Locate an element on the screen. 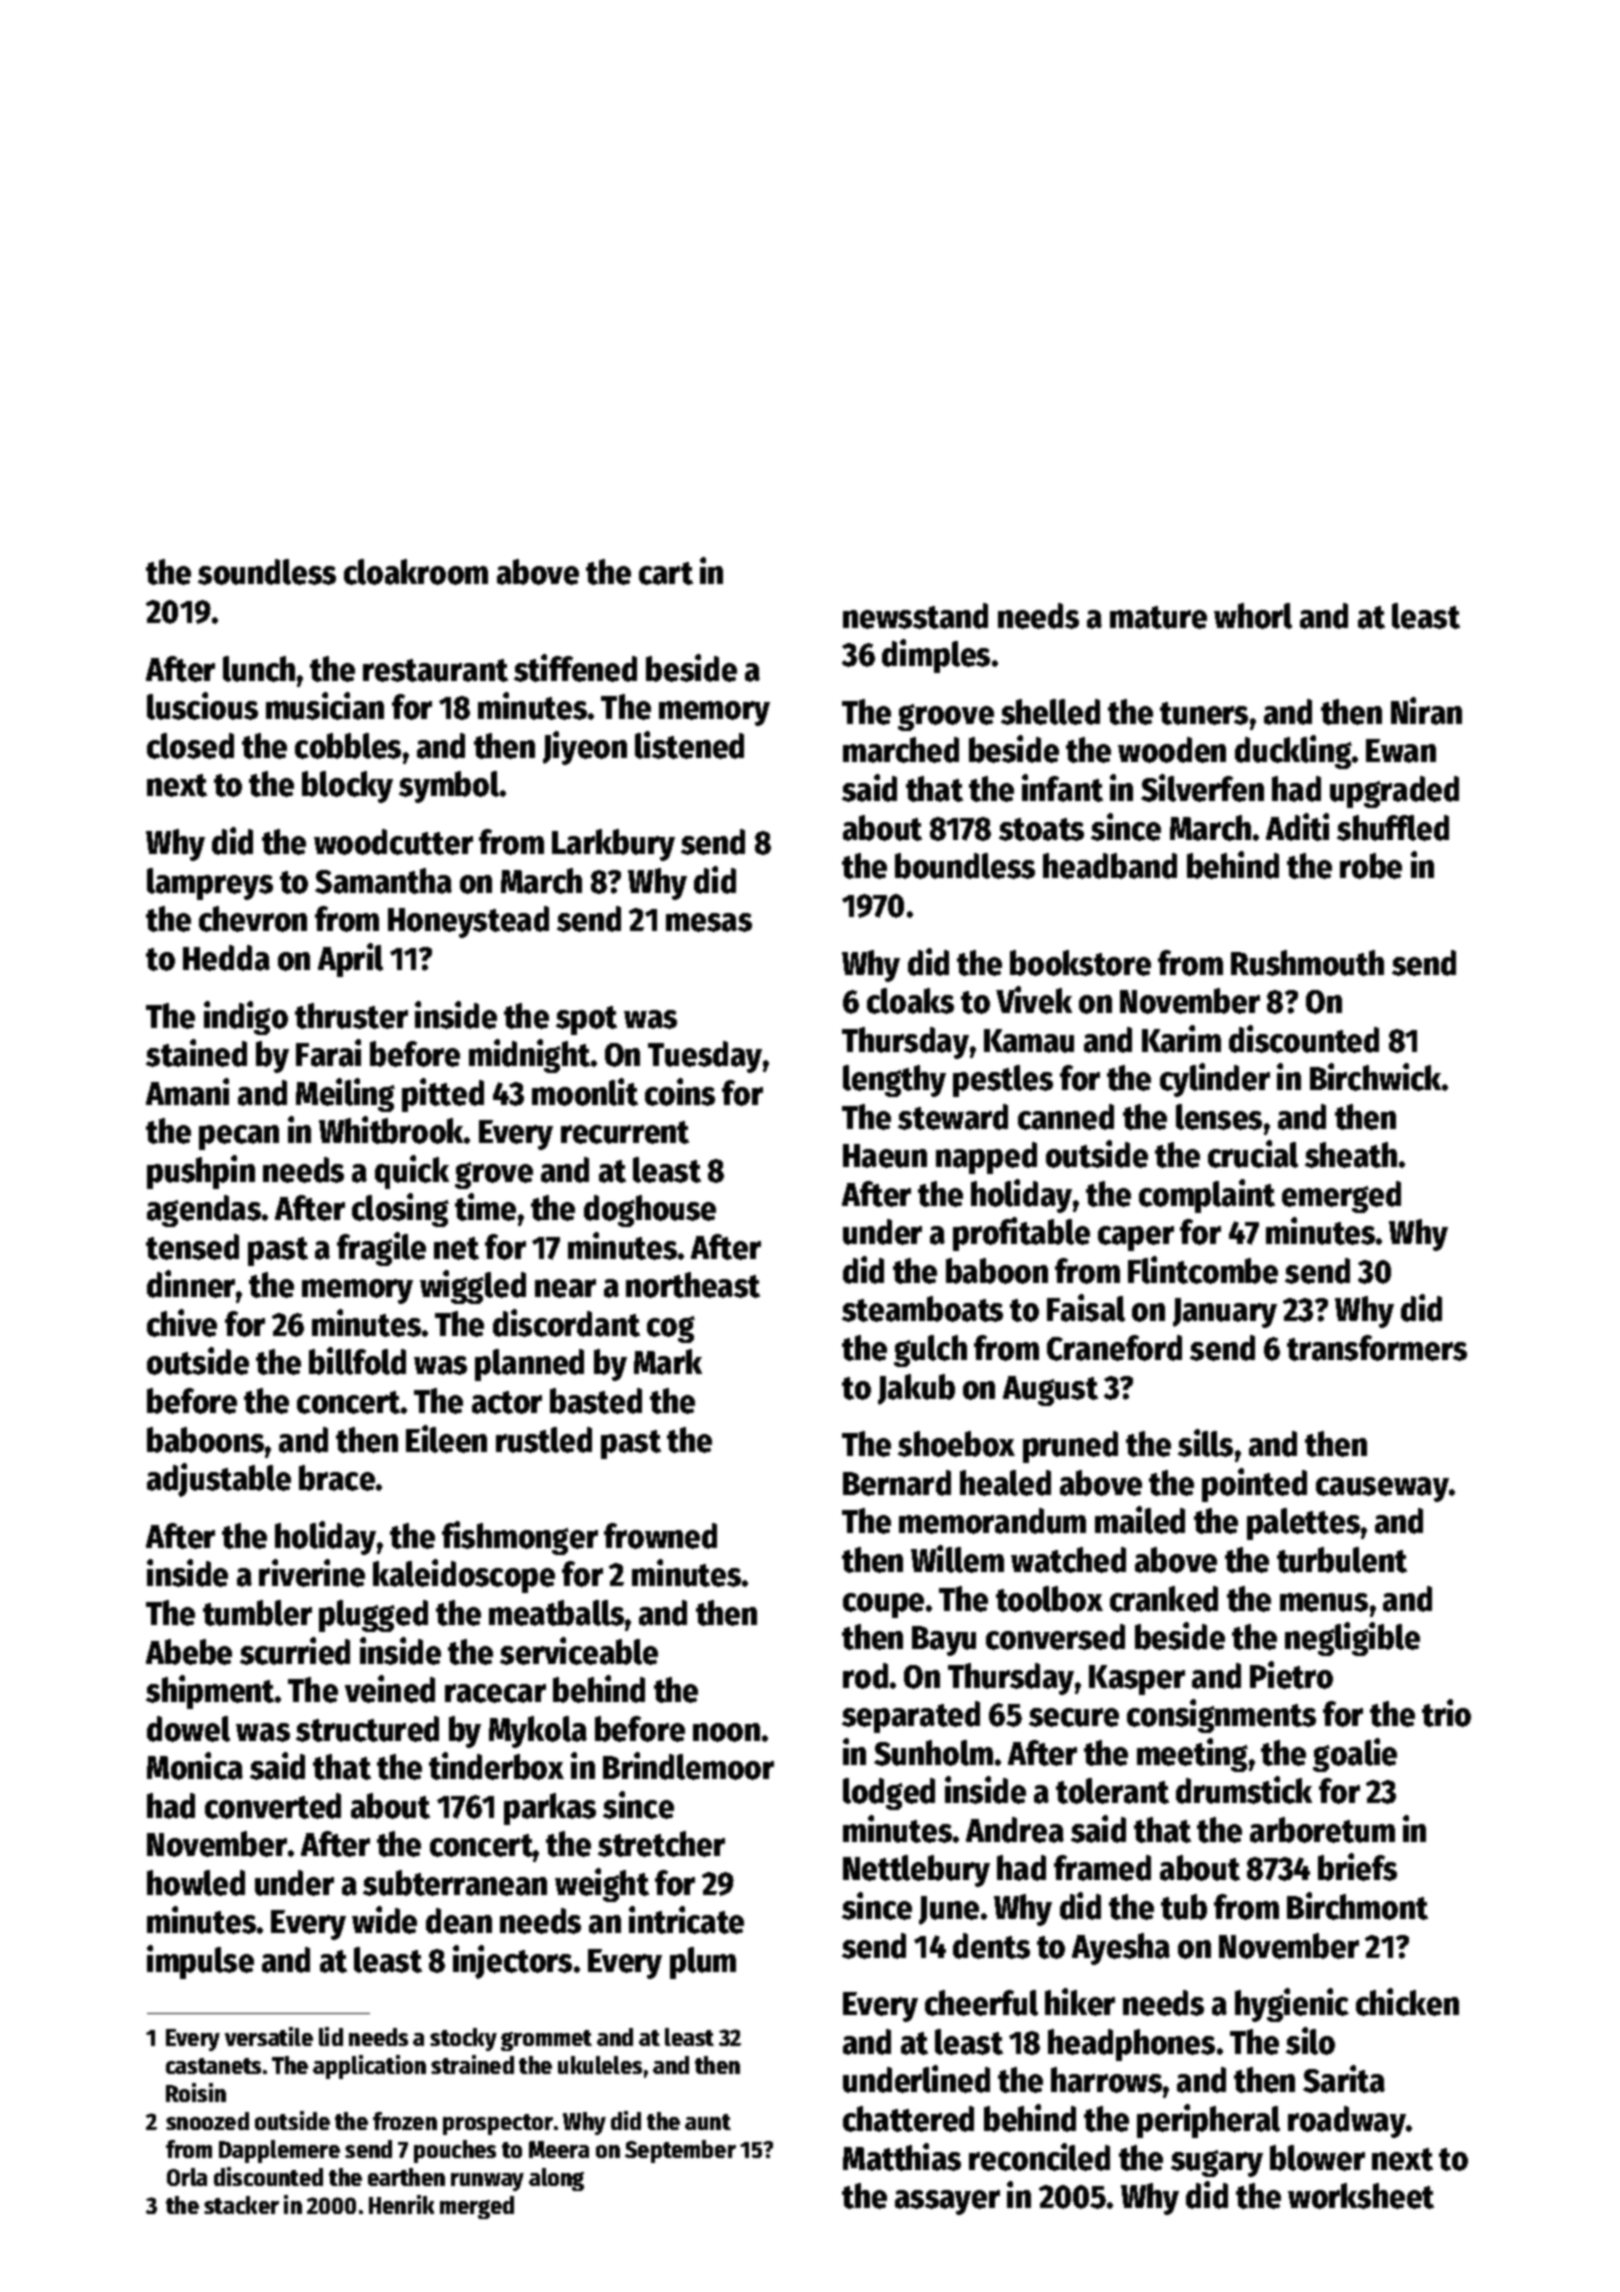  assayer is located at coordinates (947, 2202).
